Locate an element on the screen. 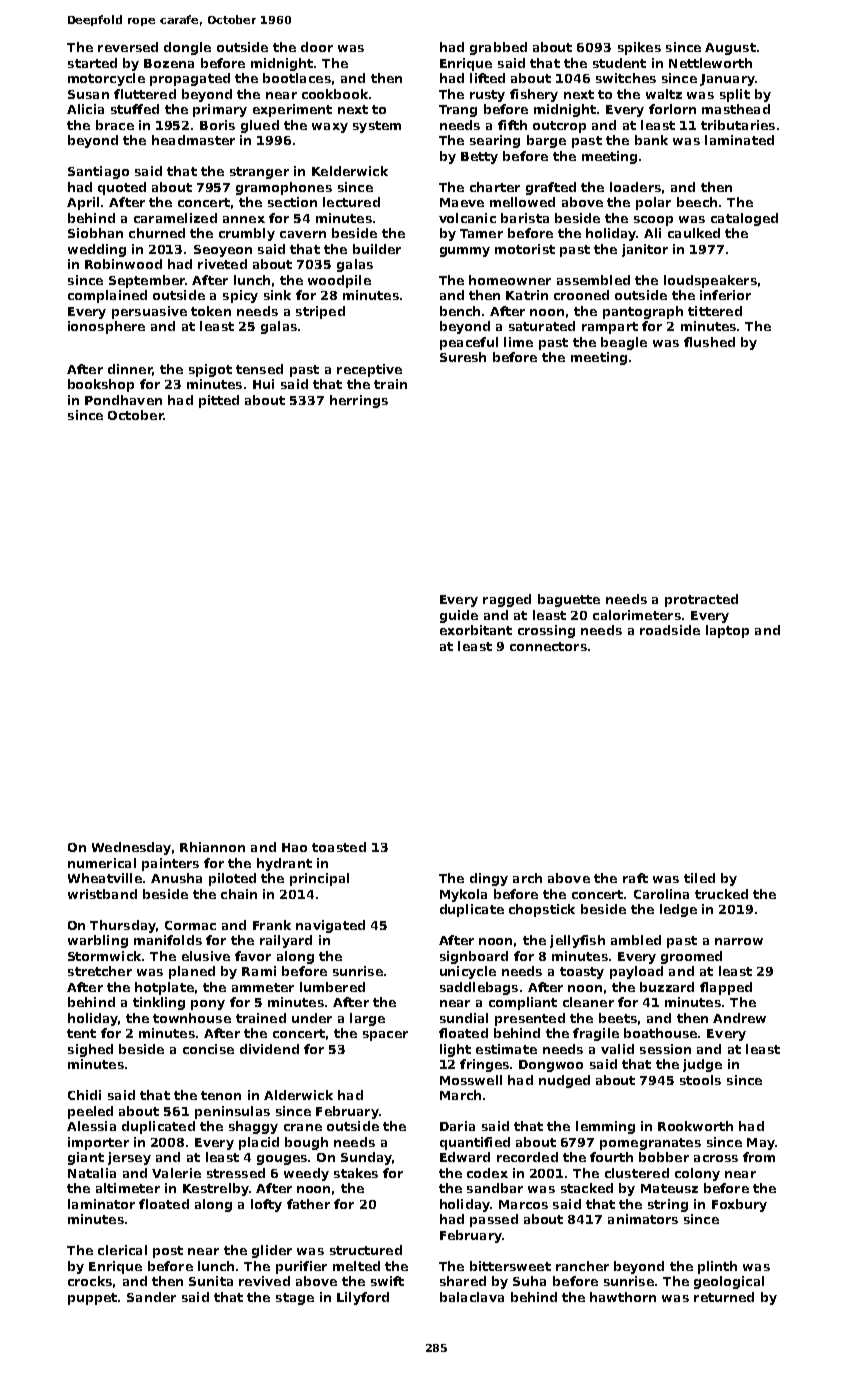 The height and width of the screenshot is (1400, 849). August is located at coordinates (730, 49).
